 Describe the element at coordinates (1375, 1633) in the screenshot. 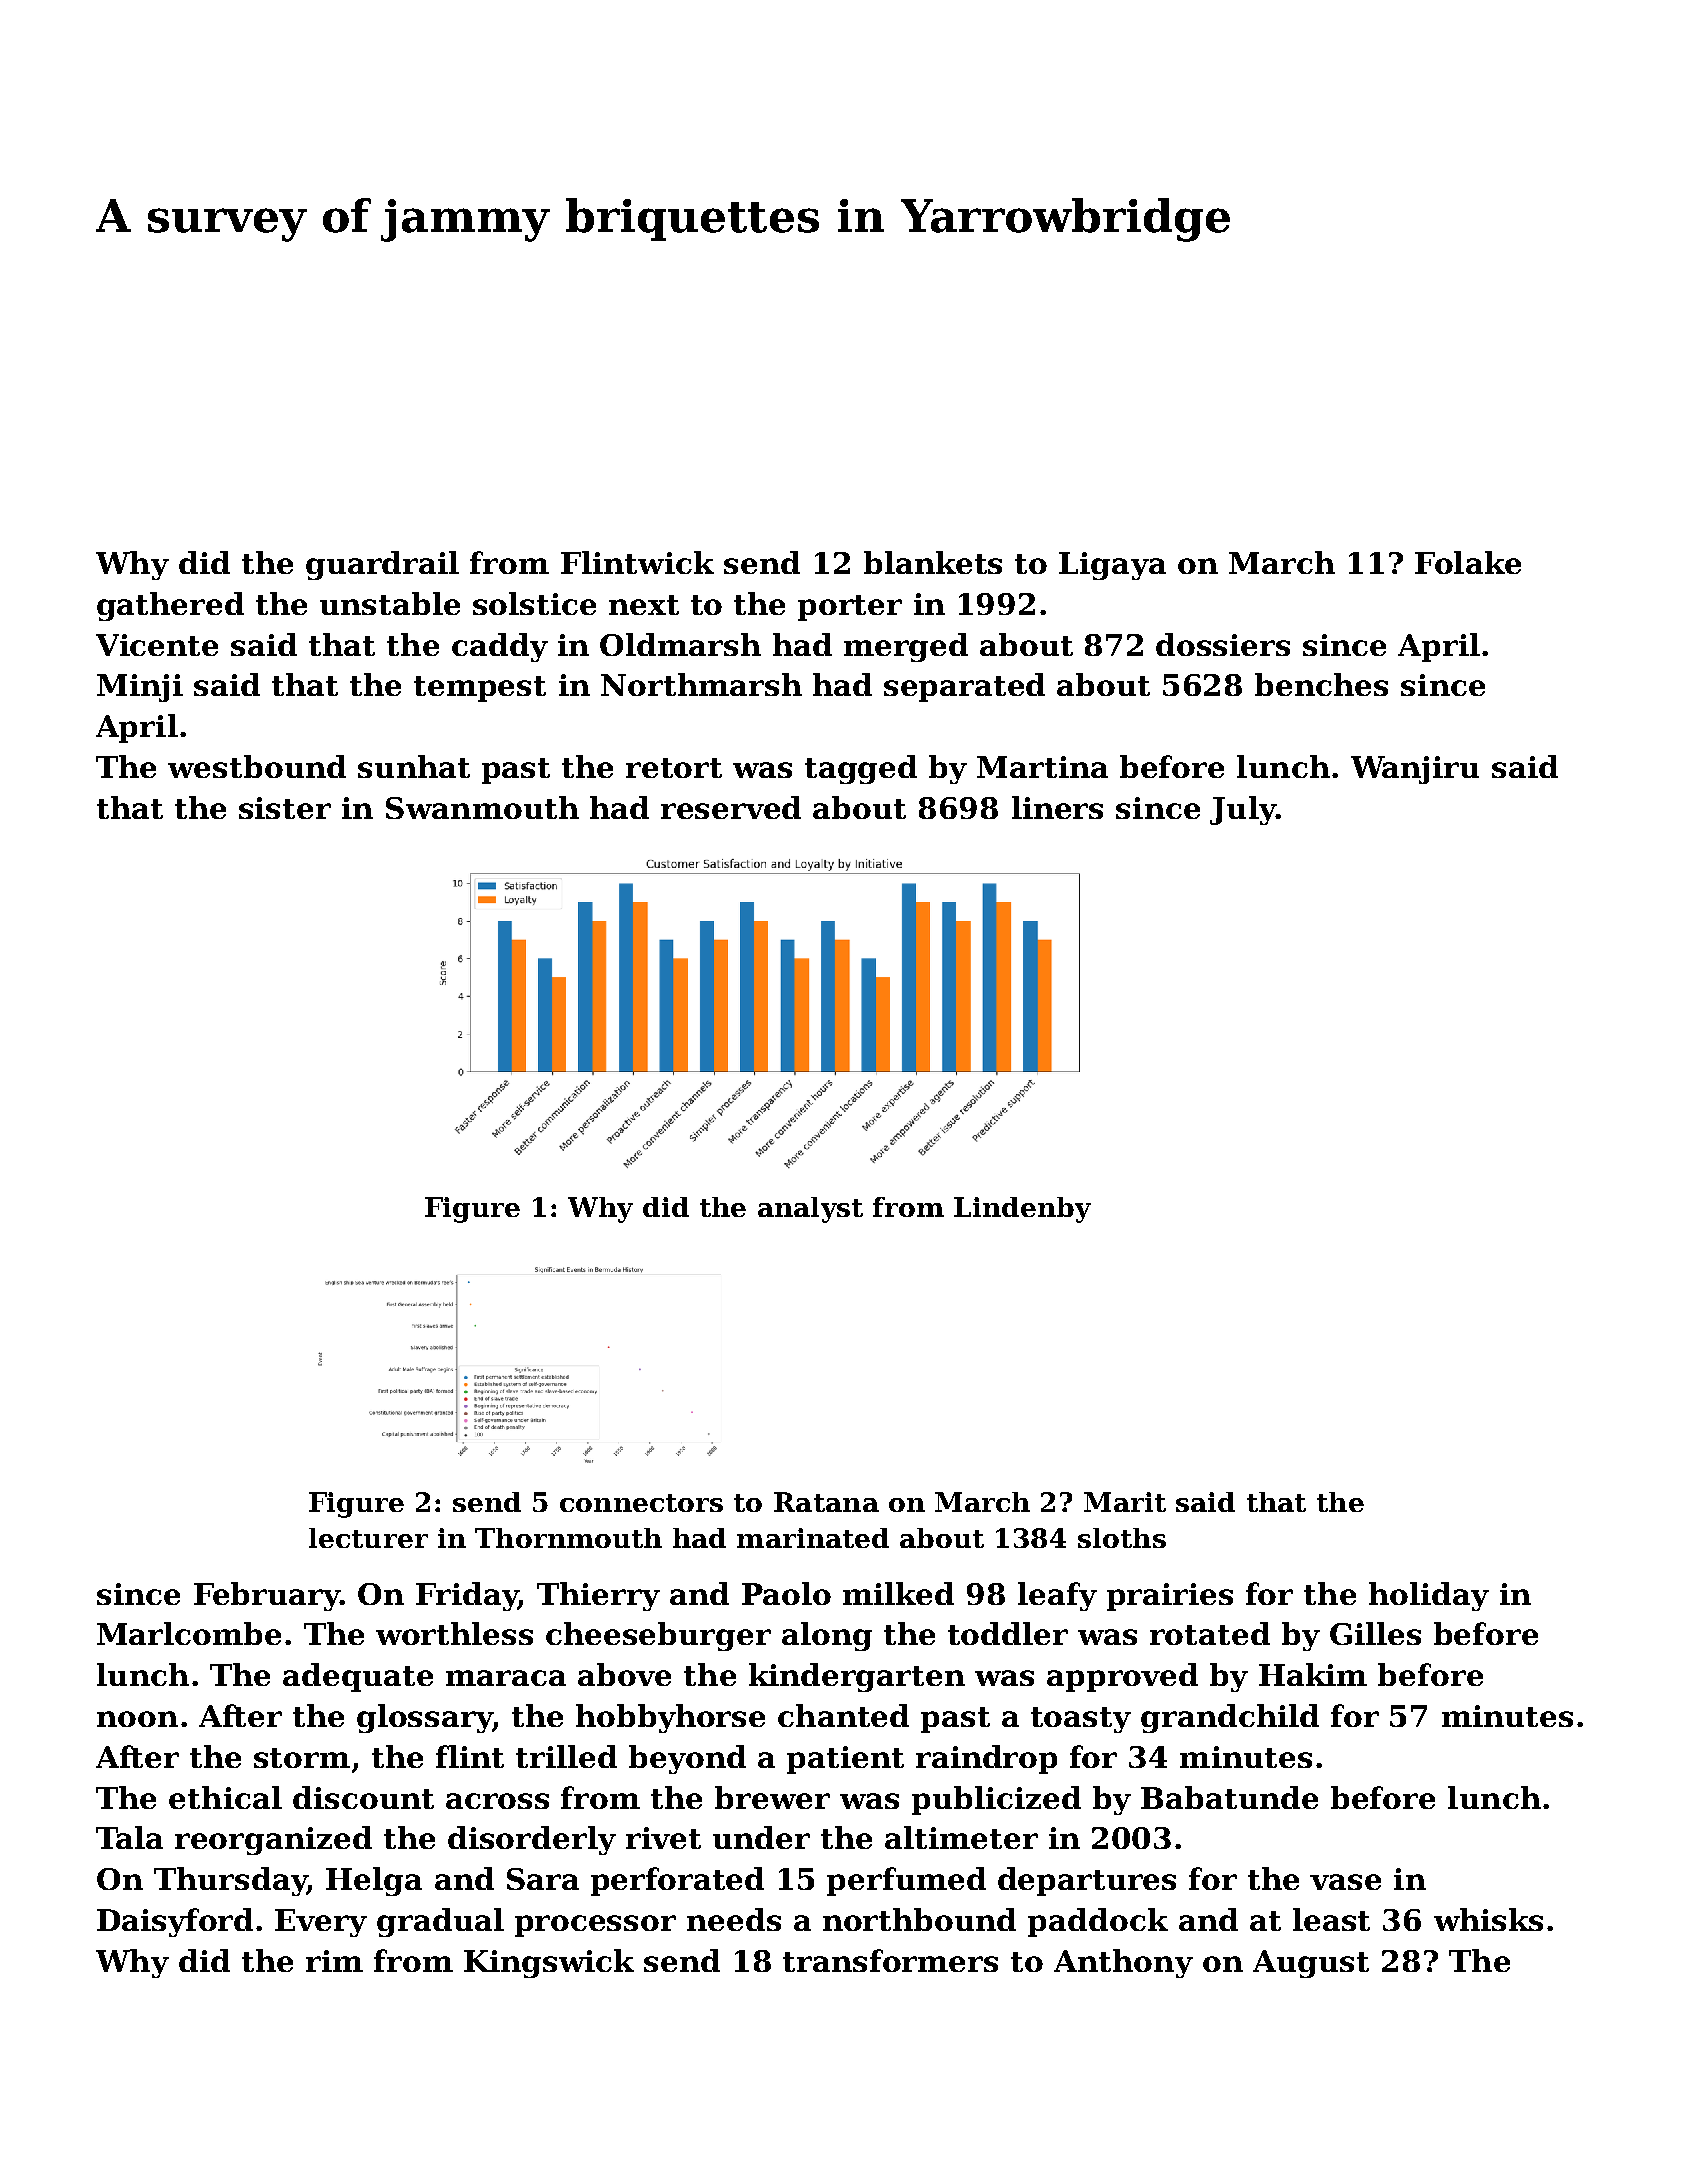

I see `Gilles` at that location.
